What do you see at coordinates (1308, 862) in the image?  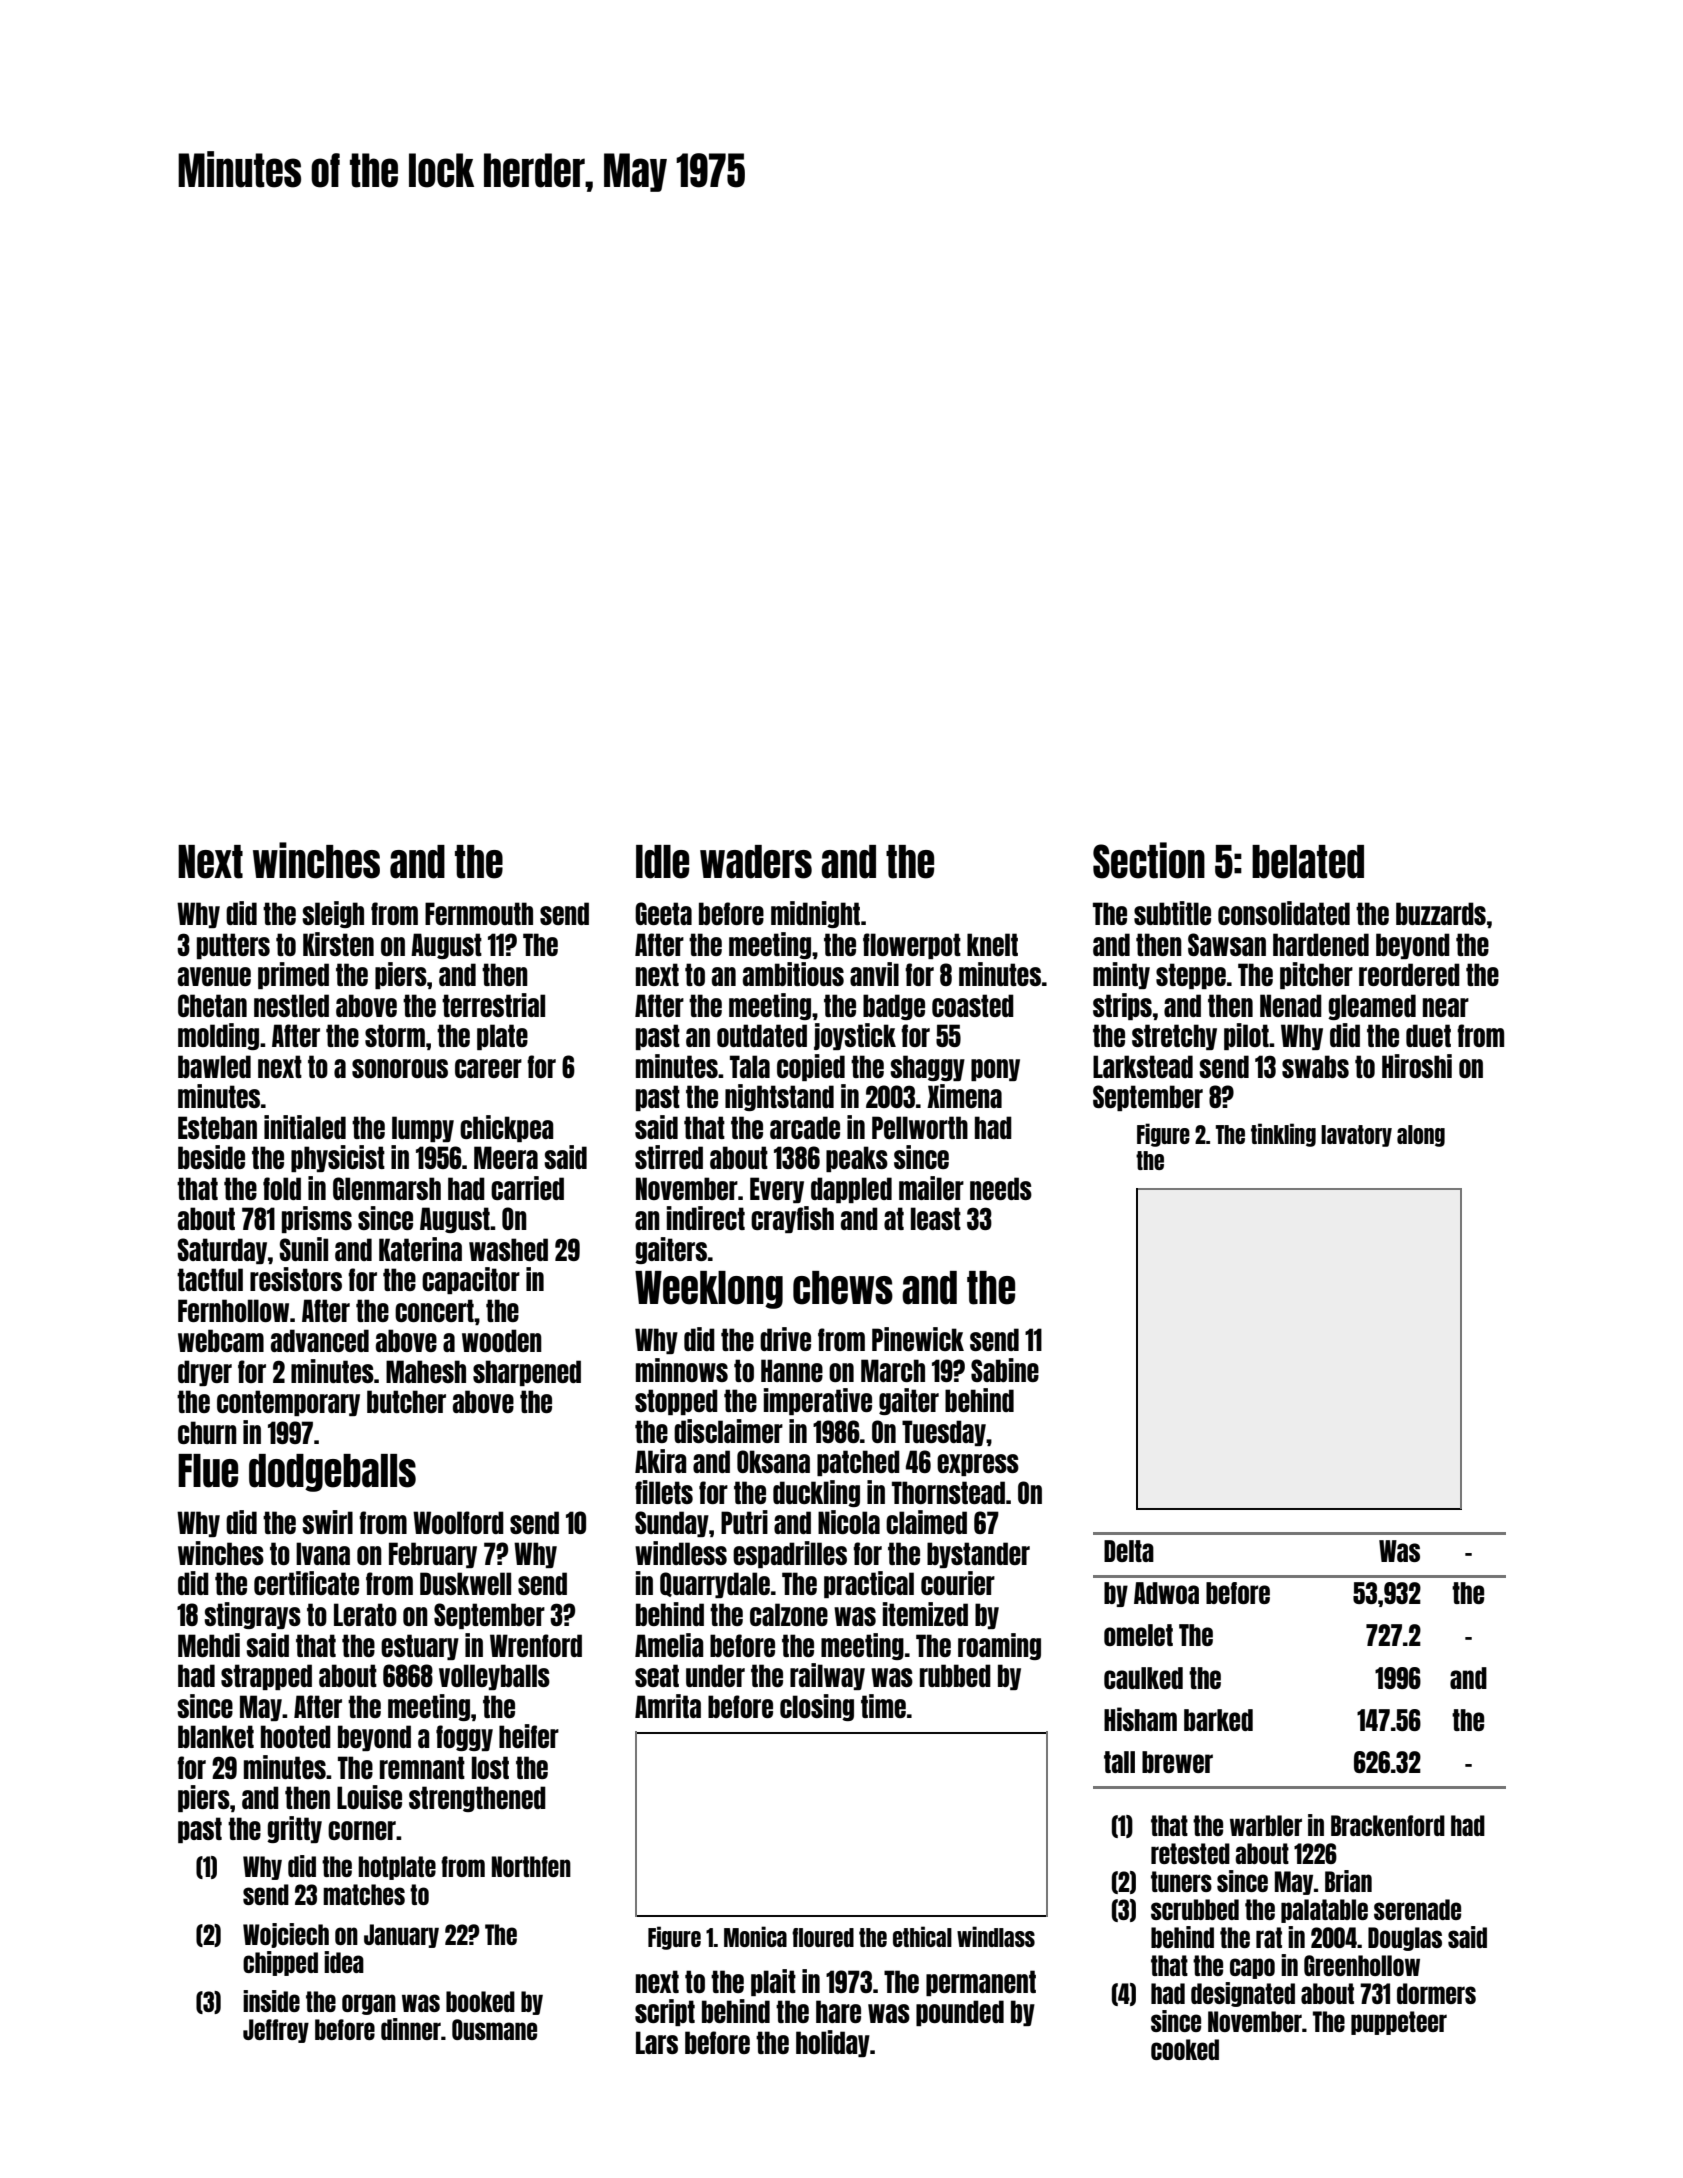 I see `belated` at bounding box center [1308, 862].
